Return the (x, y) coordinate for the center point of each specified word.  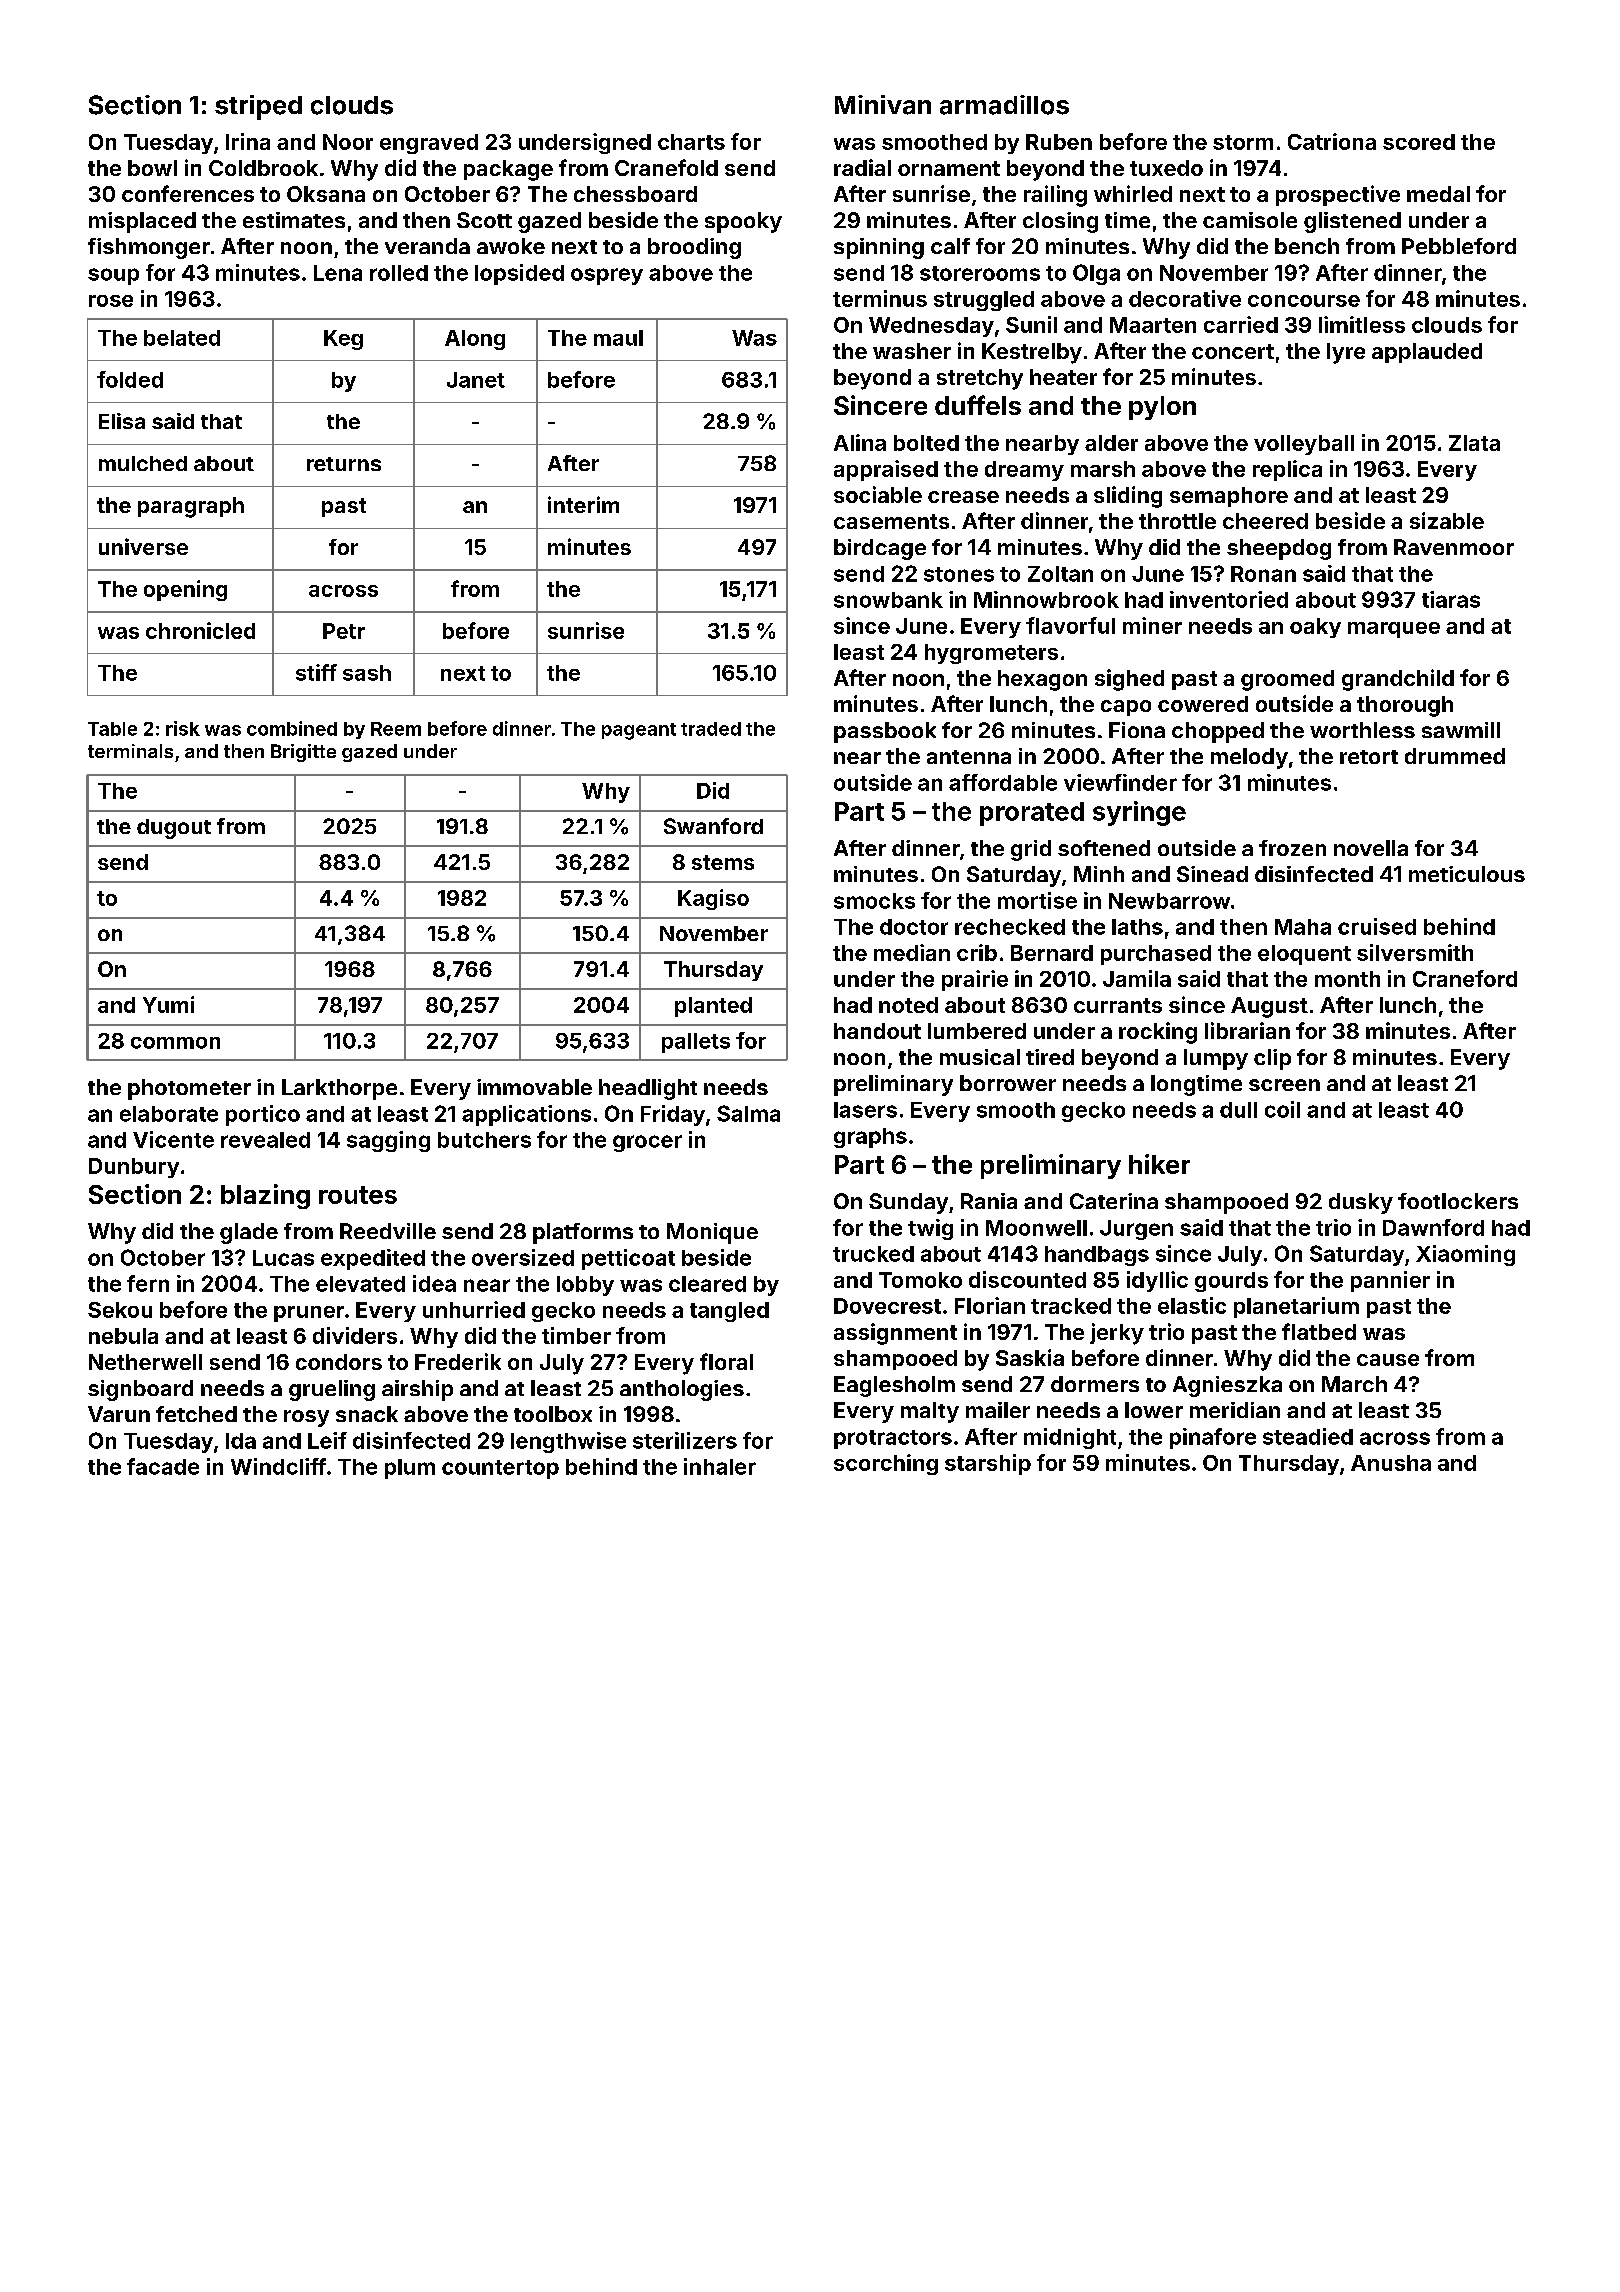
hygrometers (991, 654)
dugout (174, 829)
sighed (1129, 680)
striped (258, 107)
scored (1419, 142)
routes (358, 1195)
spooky (743, 222)
